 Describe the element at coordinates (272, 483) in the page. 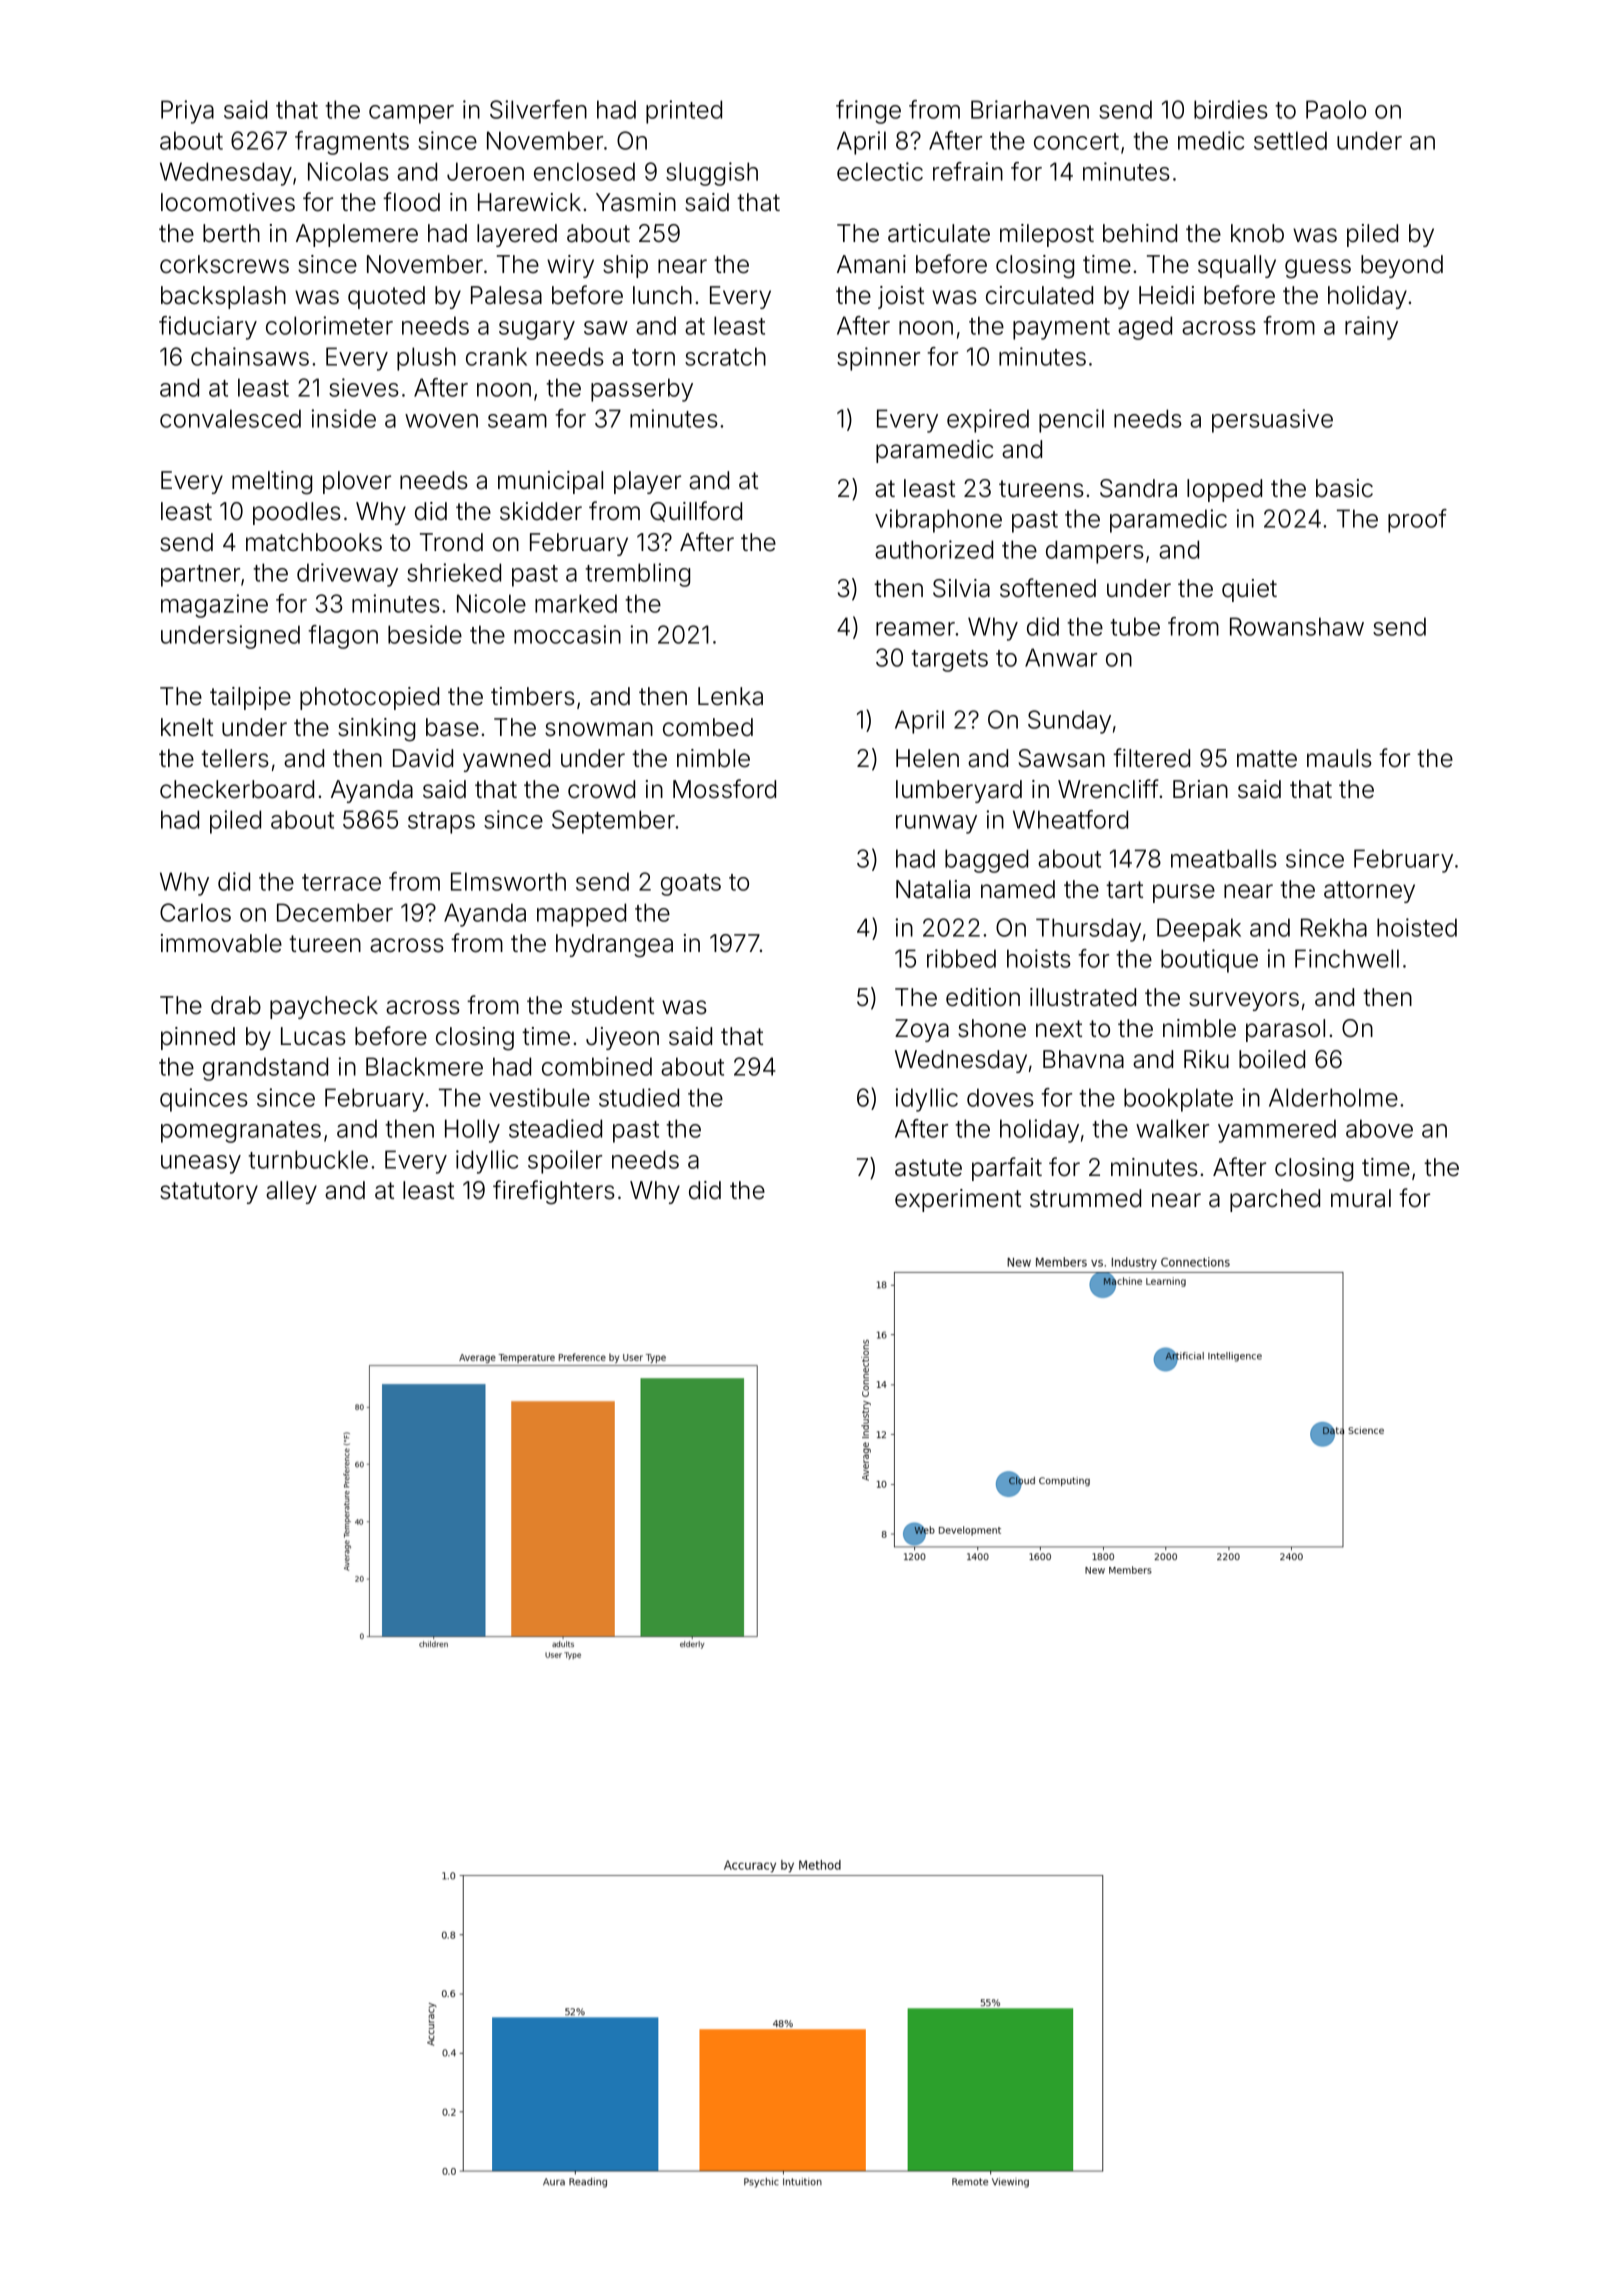

I see `melting` at that location.
